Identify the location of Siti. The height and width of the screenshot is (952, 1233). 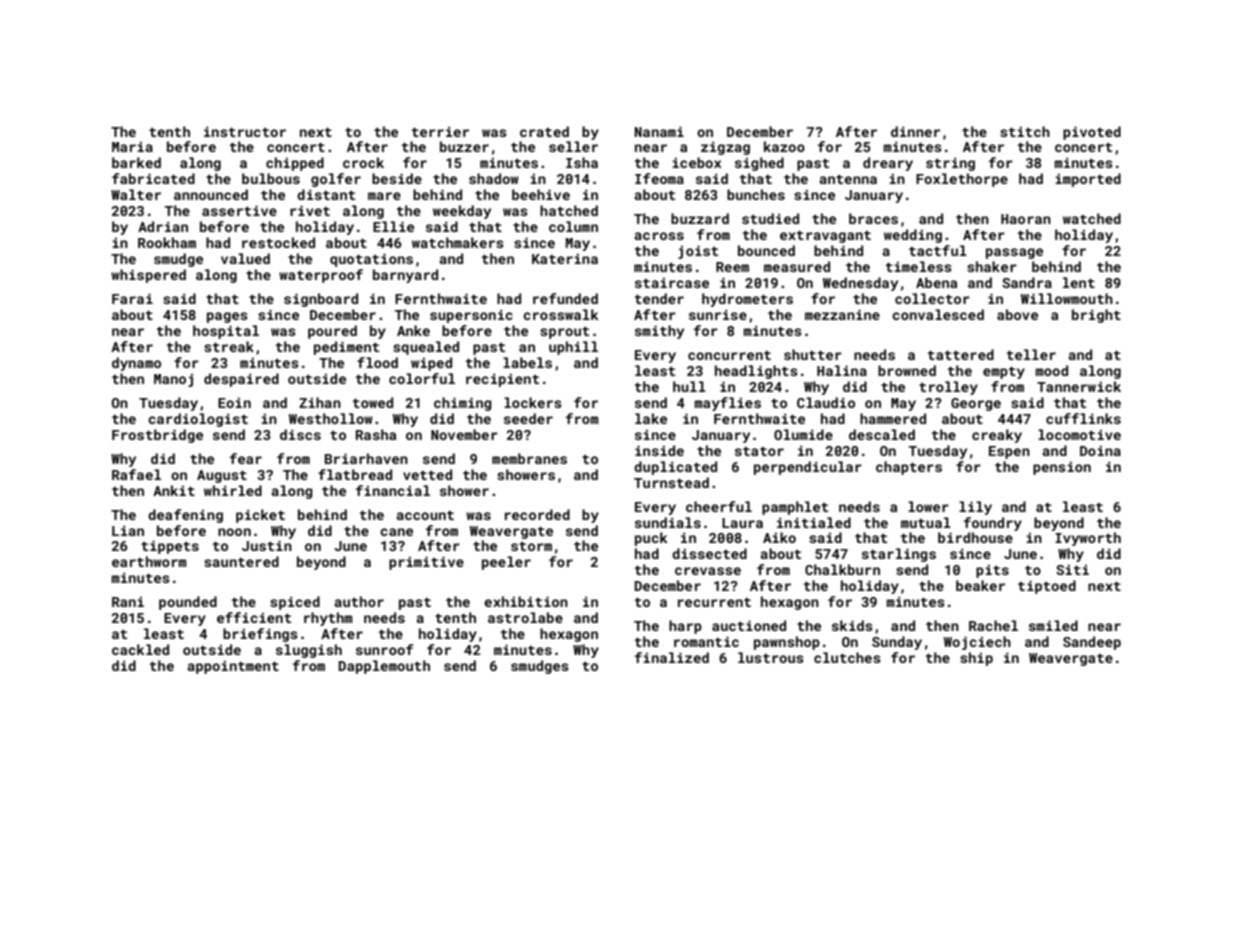
(1072, 570).
